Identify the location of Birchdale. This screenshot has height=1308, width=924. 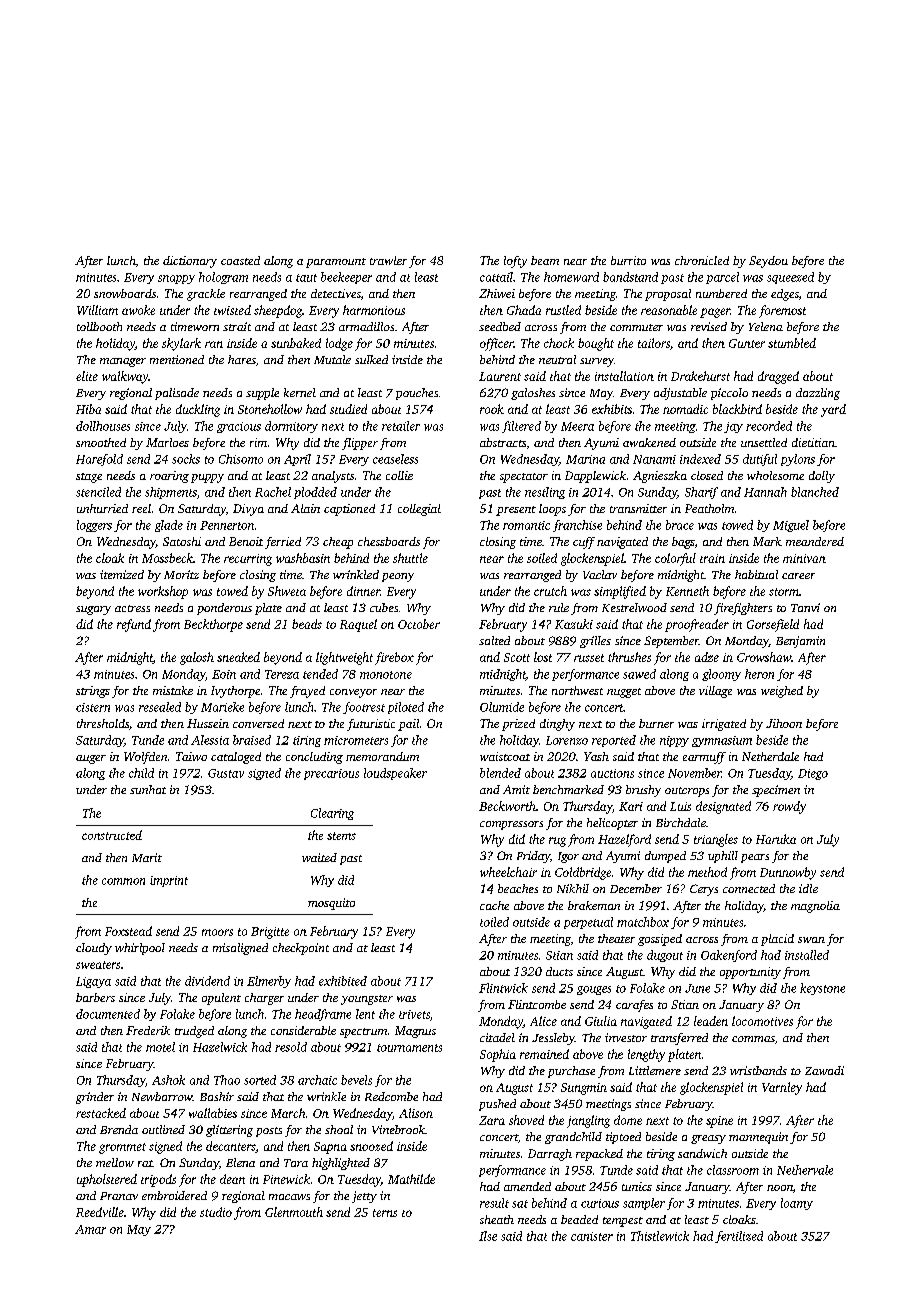
(681, 822).
